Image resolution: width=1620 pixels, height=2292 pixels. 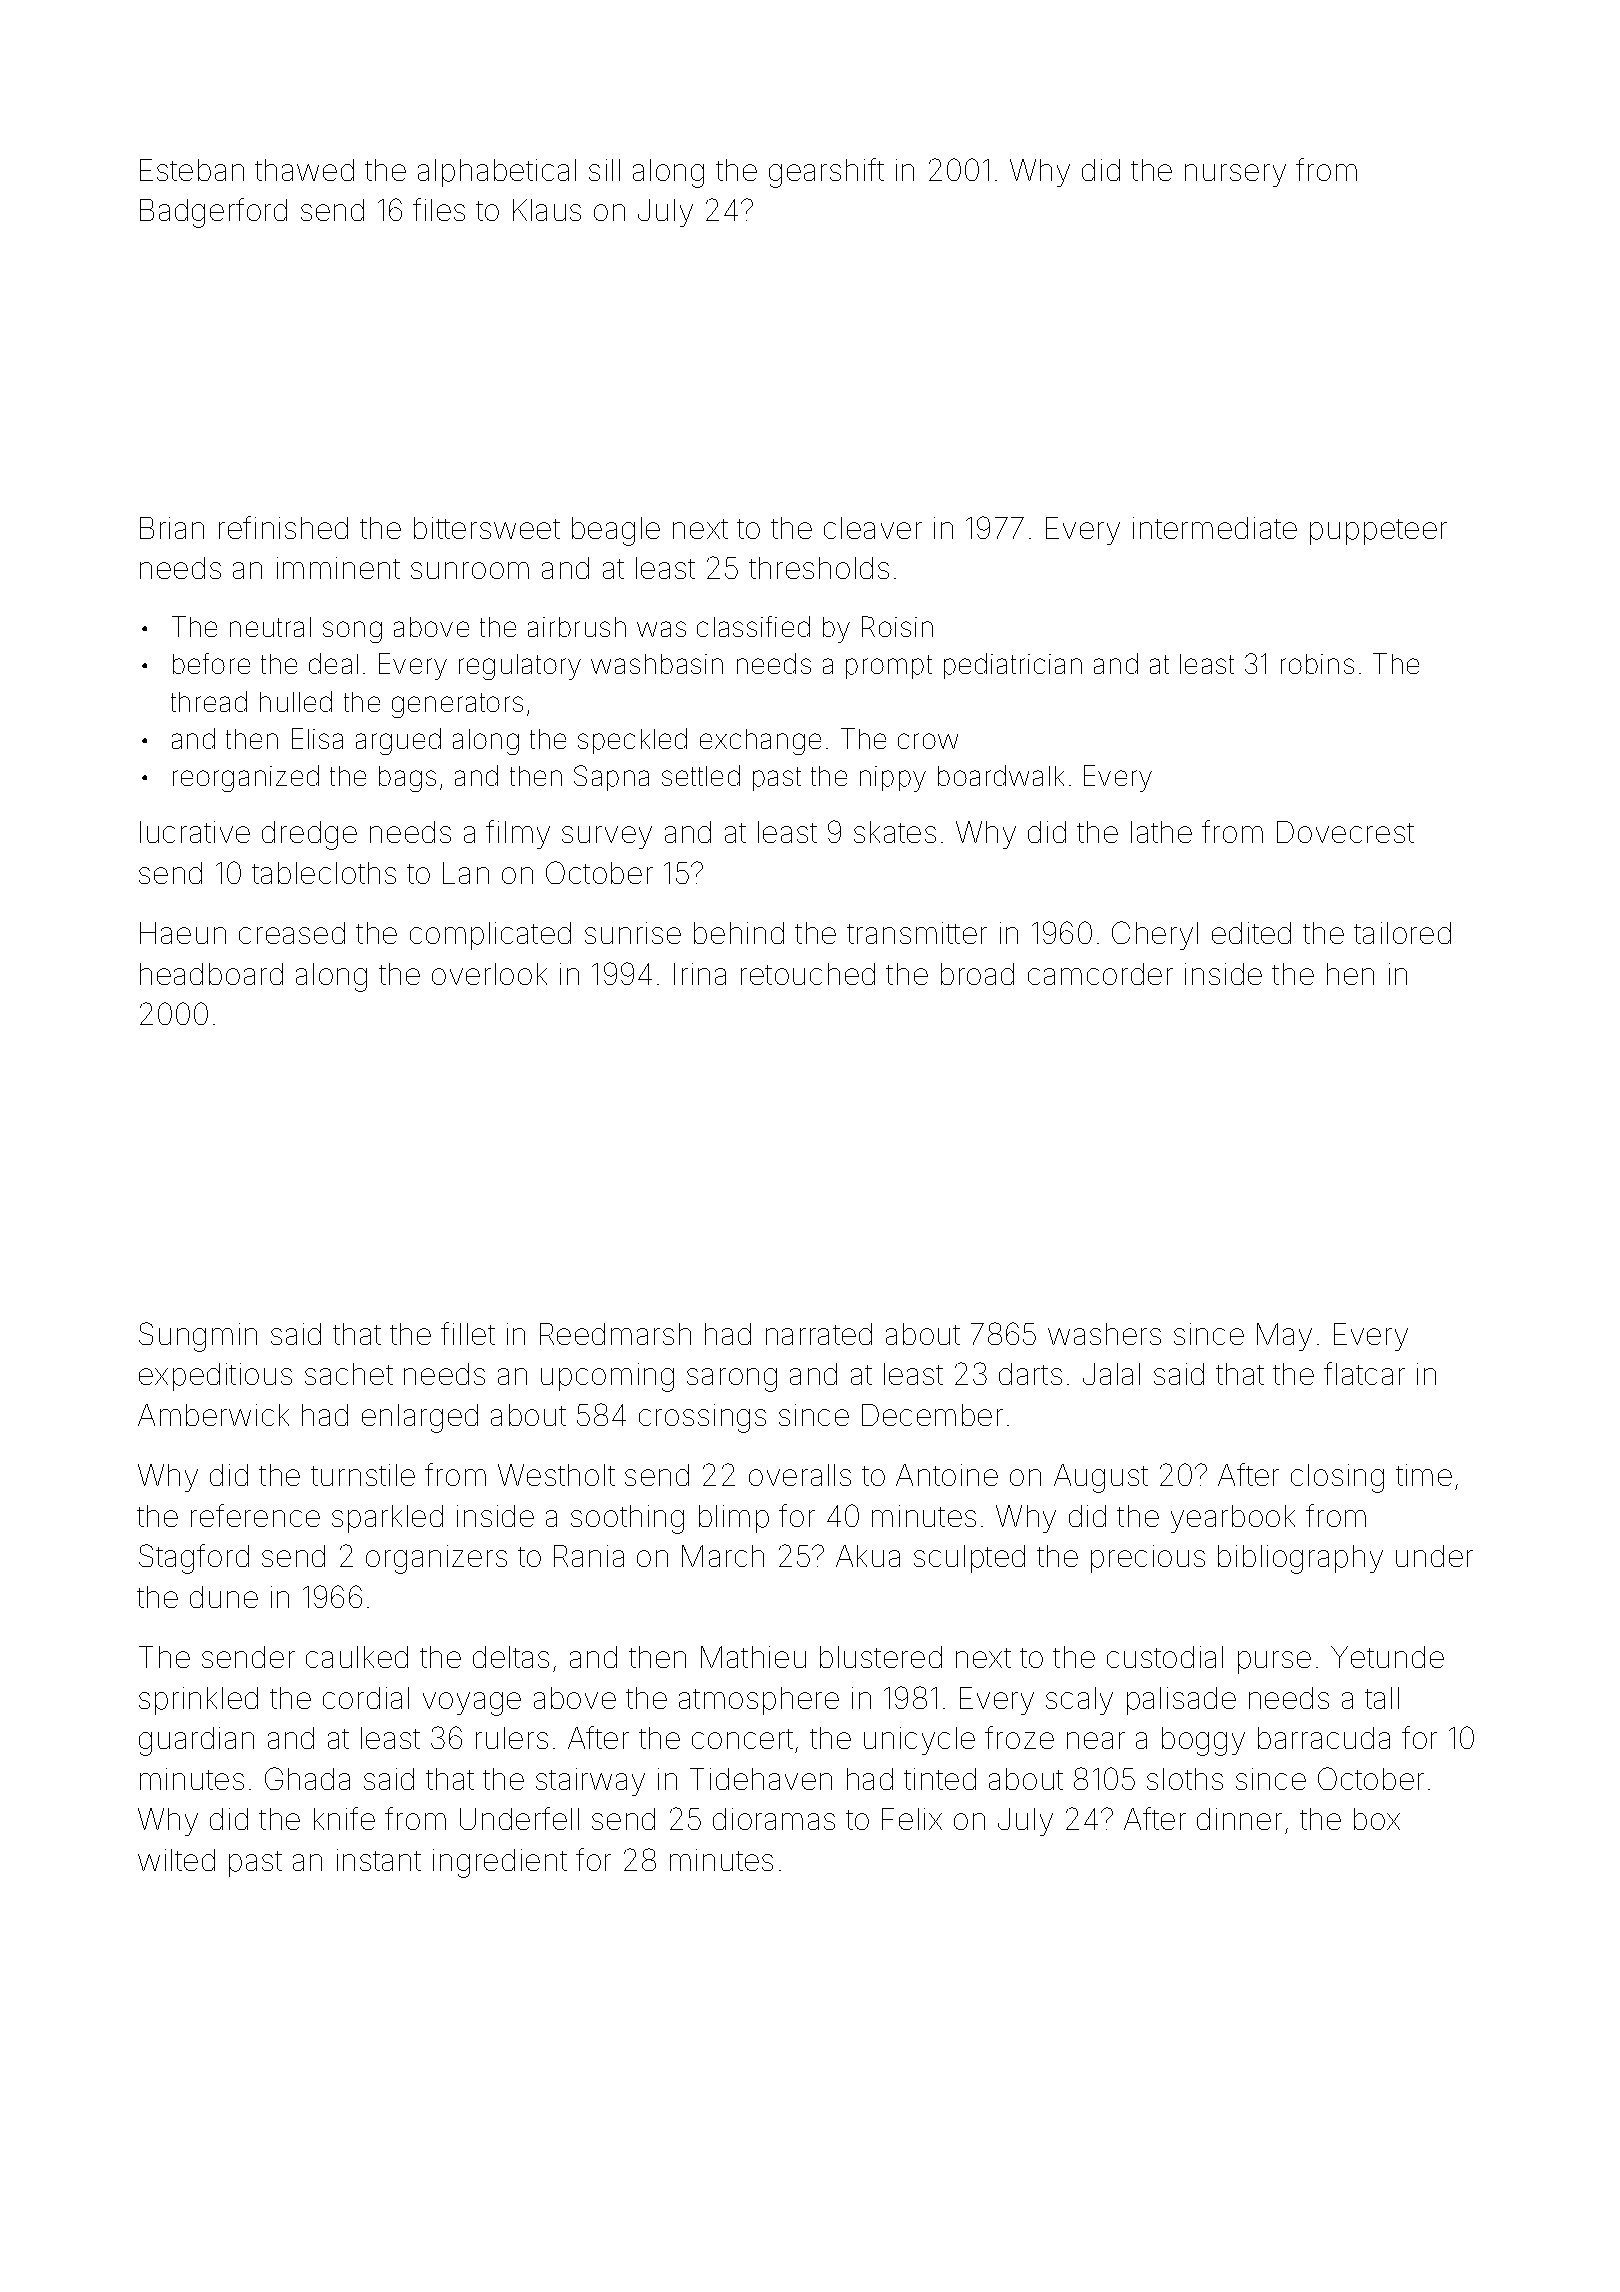 What do you see at coordinates (468, 1333) in the page?
I see `fillet` at bounding box center [468, 1333].
